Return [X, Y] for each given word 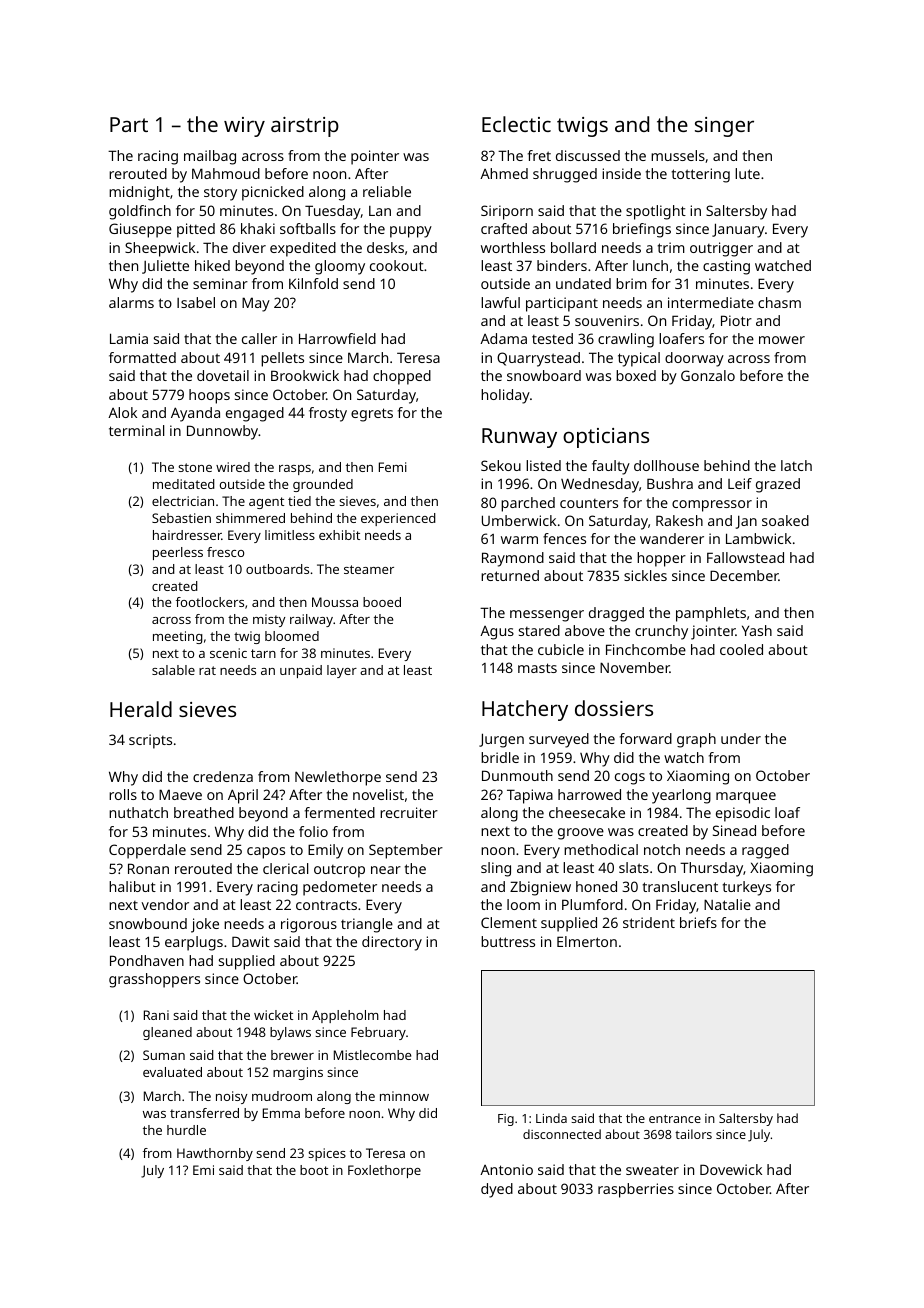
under [741, 738]
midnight [139, 193]
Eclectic [516, 124]
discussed [588, 155]
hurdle [186, 1130]
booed [382, 602]
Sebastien [181, 518]
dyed [497, 1190]
